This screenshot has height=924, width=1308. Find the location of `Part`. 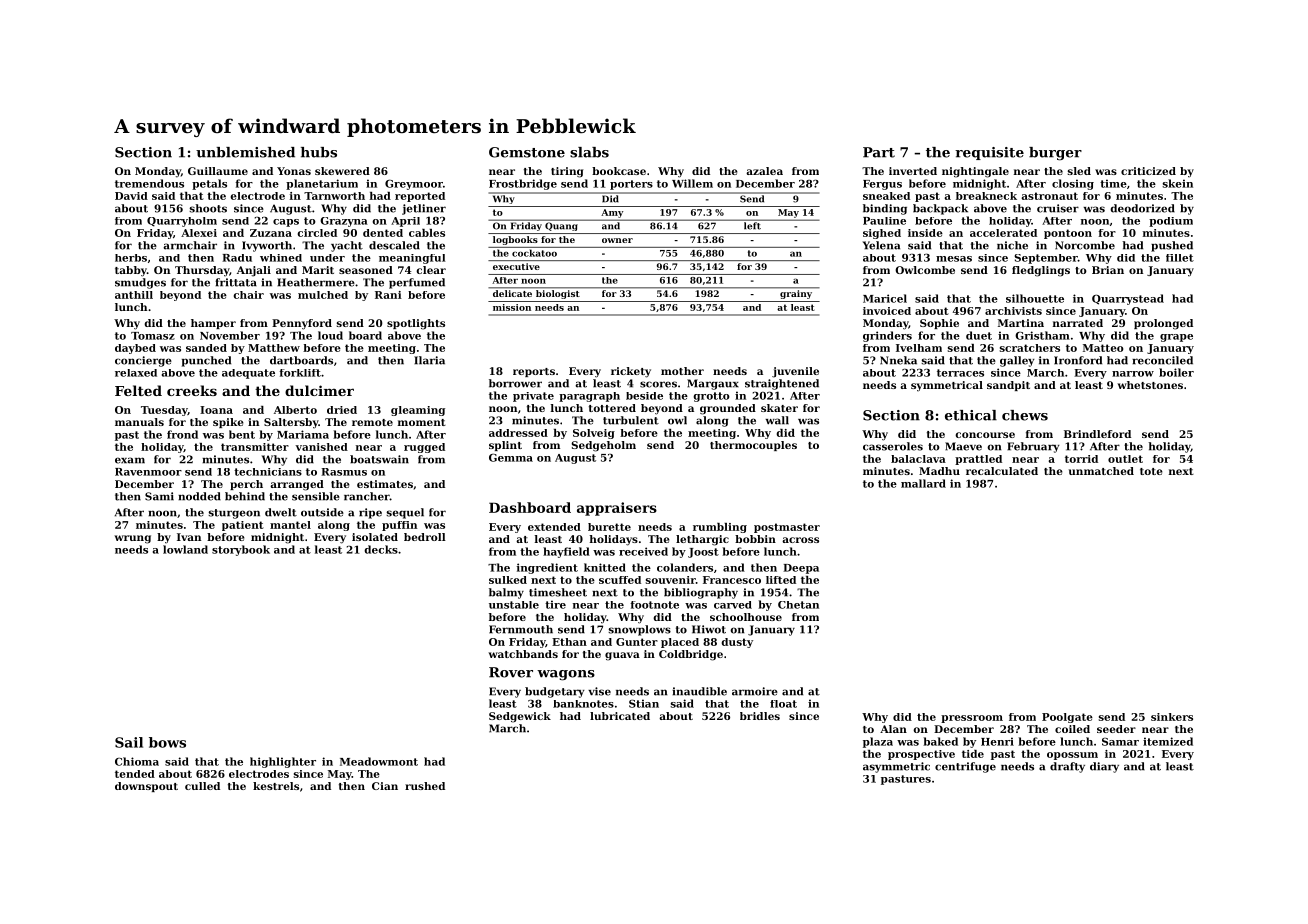

Part is located at coordinates (879, 152).
